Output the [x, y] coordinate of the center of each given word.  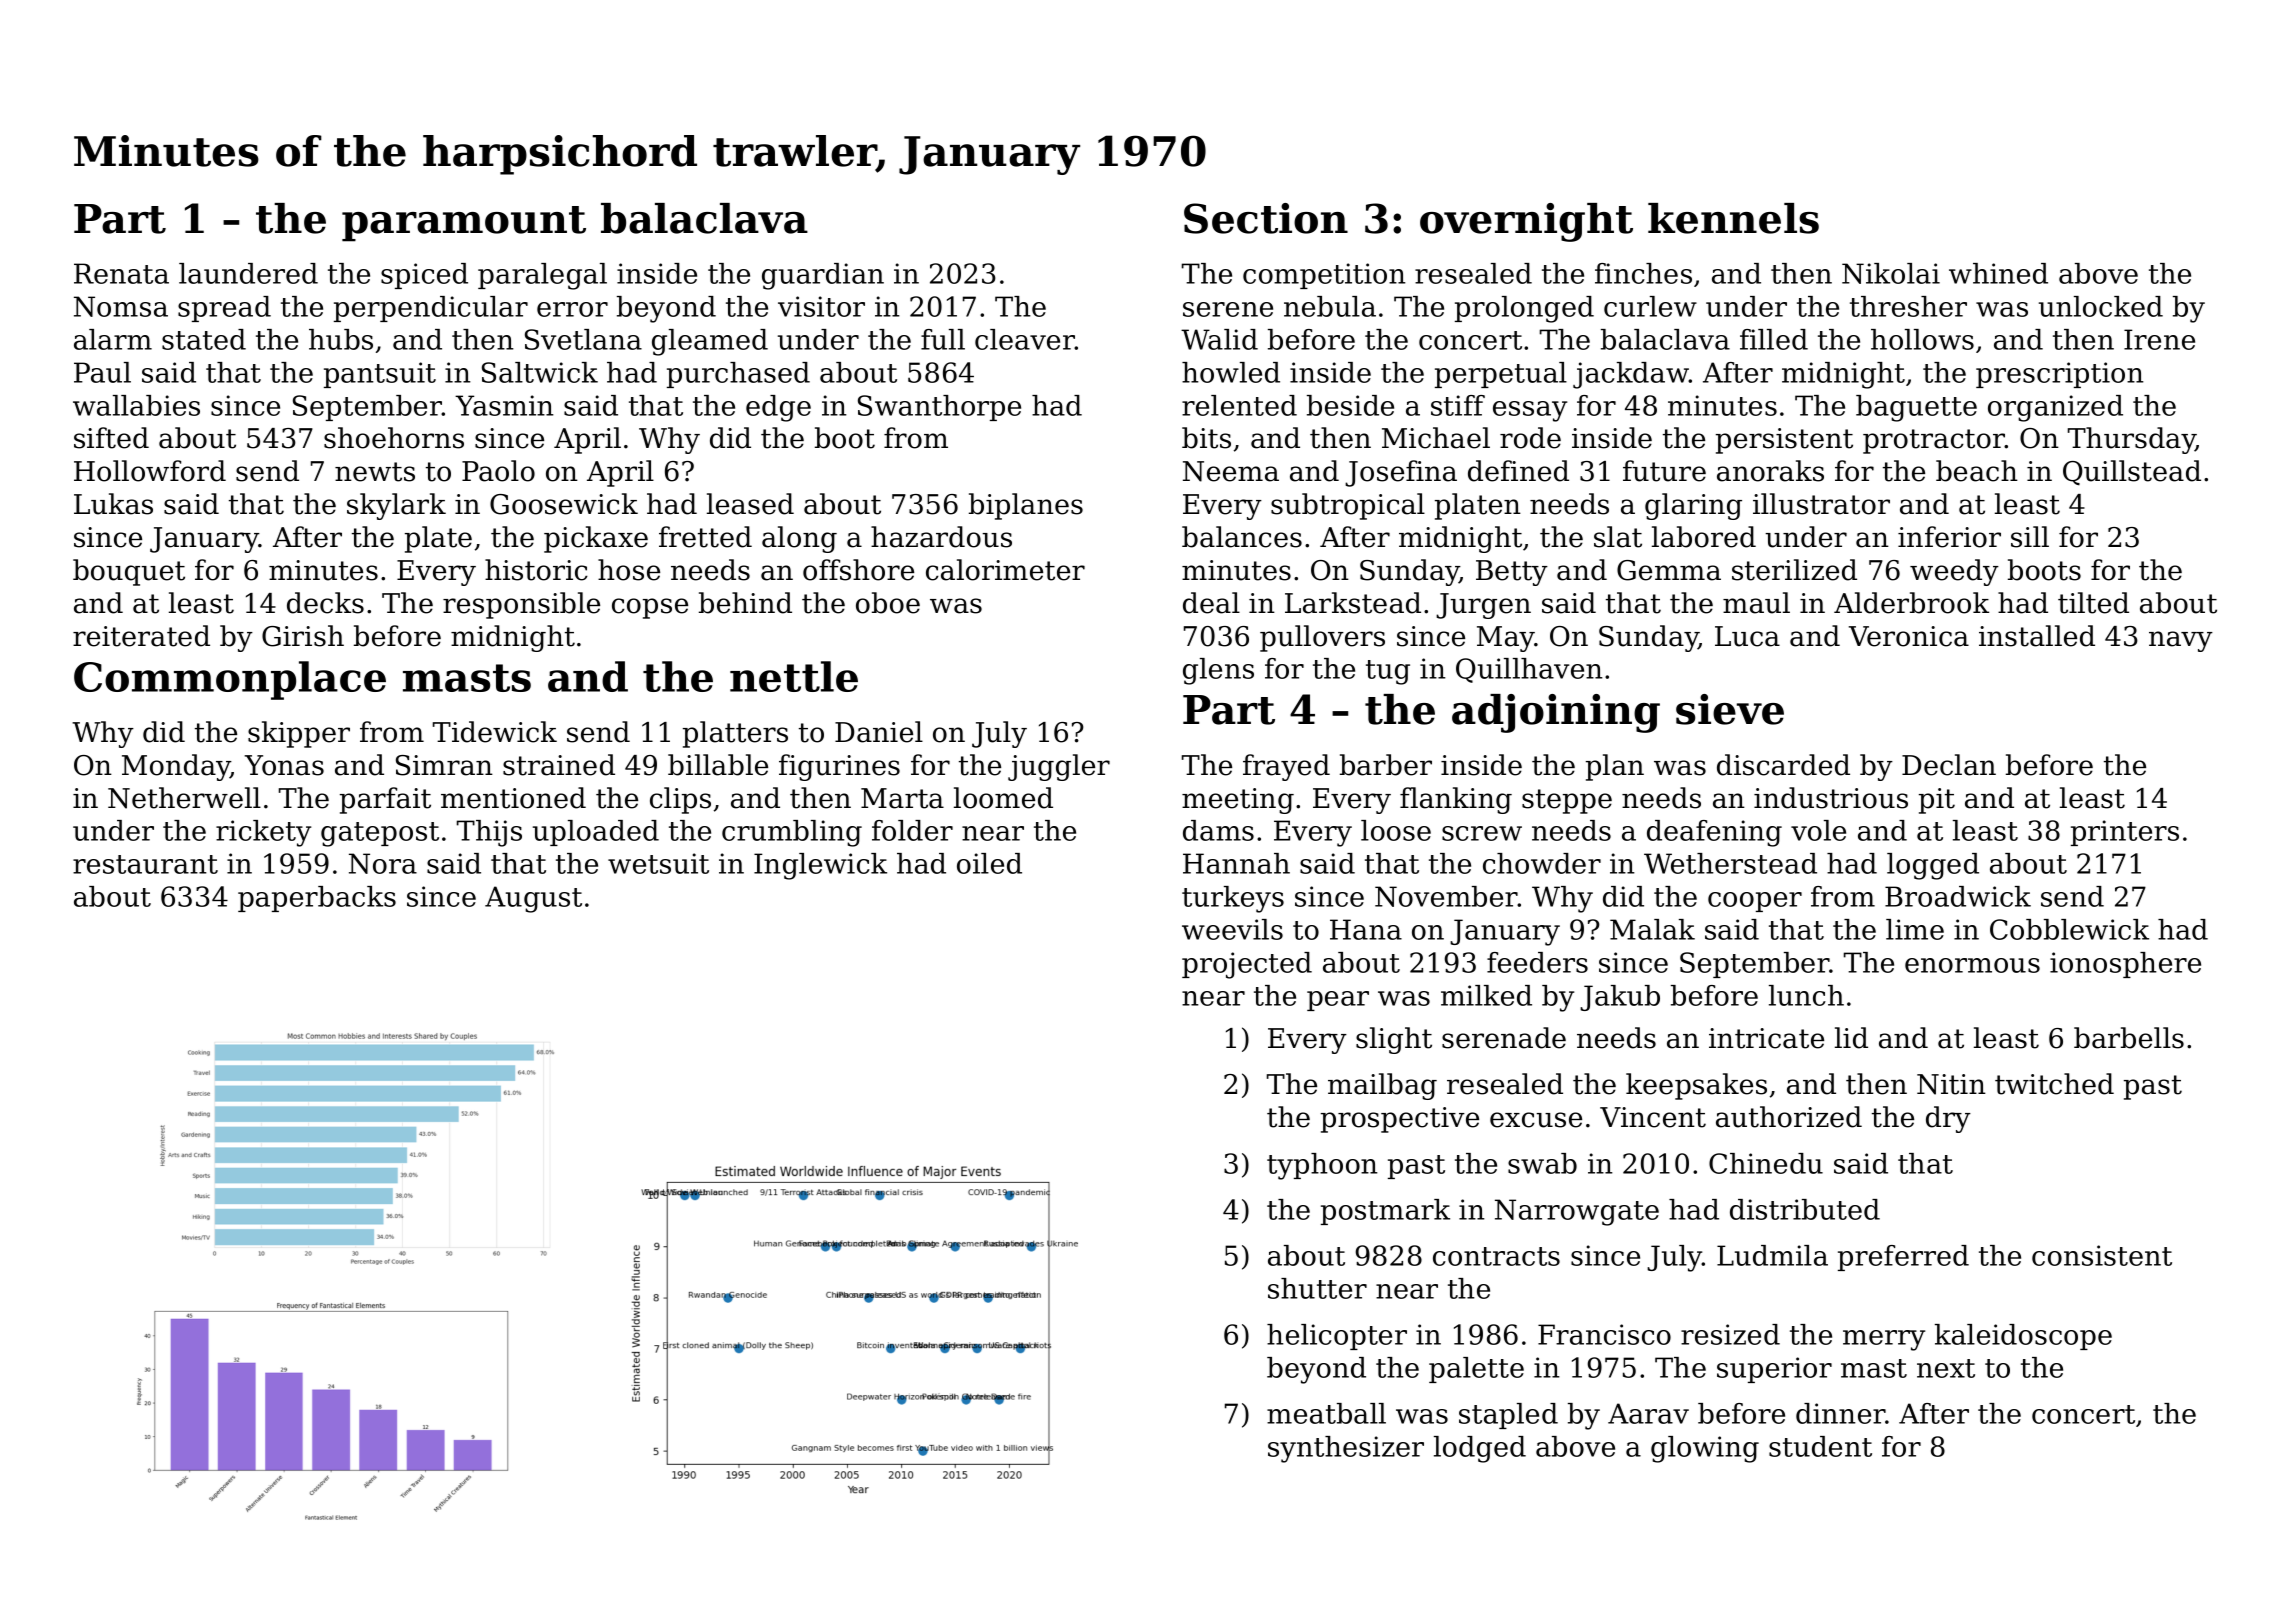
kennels [1733, 218]
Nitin [1951, 1084]
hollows [1922, 339]
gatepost [380, 834]
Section [1266, 218]
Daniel [879, 732]
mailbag [1382, 1086]
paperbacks [317, 899]
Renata [121, 273]
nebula [1330, 306]
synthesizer [1346, 1449]
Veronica [1909, 636]
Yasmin [504, 405]
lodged [1480, 1449]
